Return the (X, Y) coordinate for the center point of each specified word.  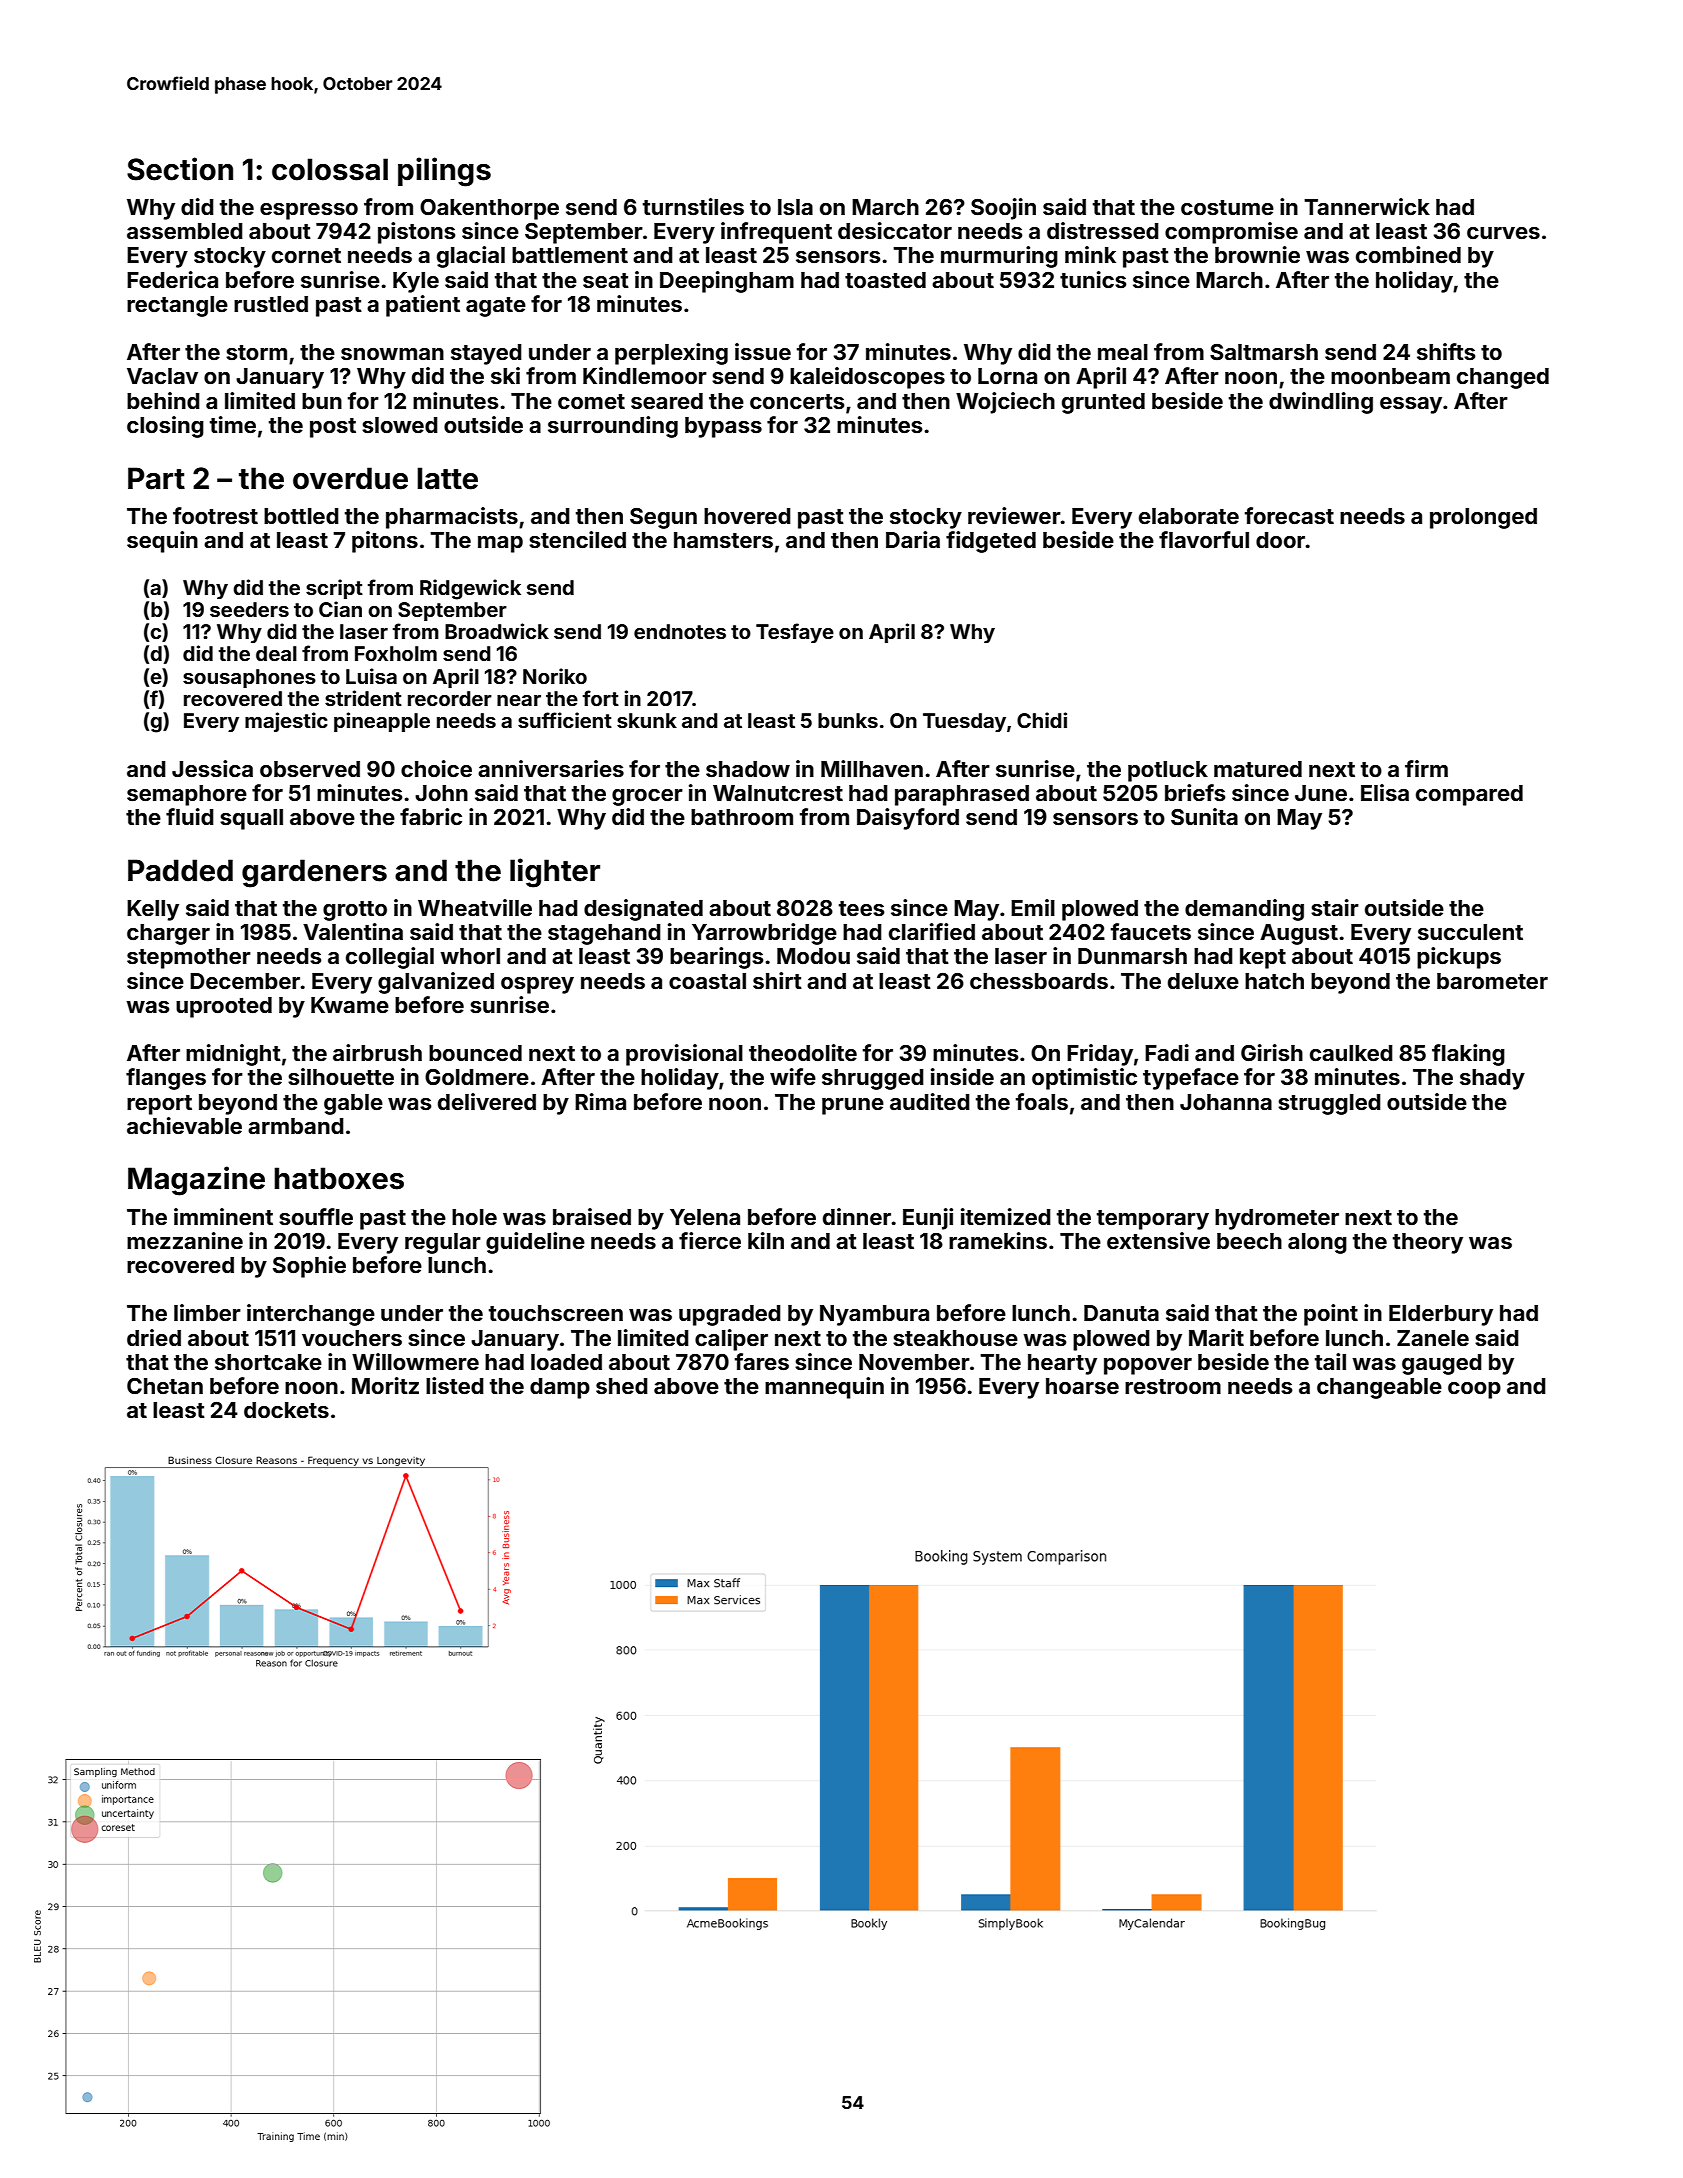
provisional (684, 1055)
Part (156, 478)
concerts (797, 401)
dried (154, 1337)
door (1281, 540)
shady (1492, 1079)
